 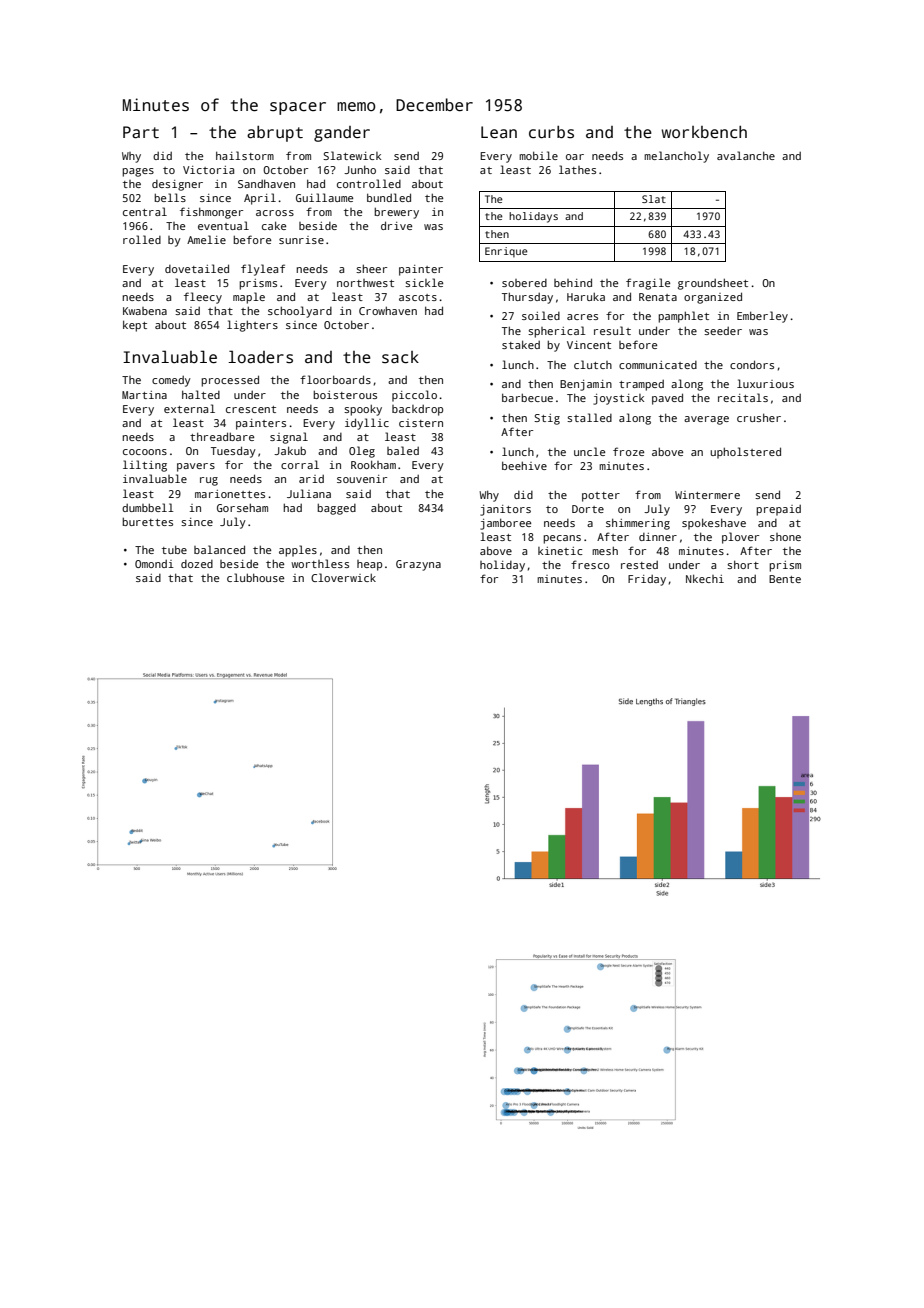 What do you see at coordinates (230, 381) in the document?
I see `processed` at bounding box center [230, 381].
